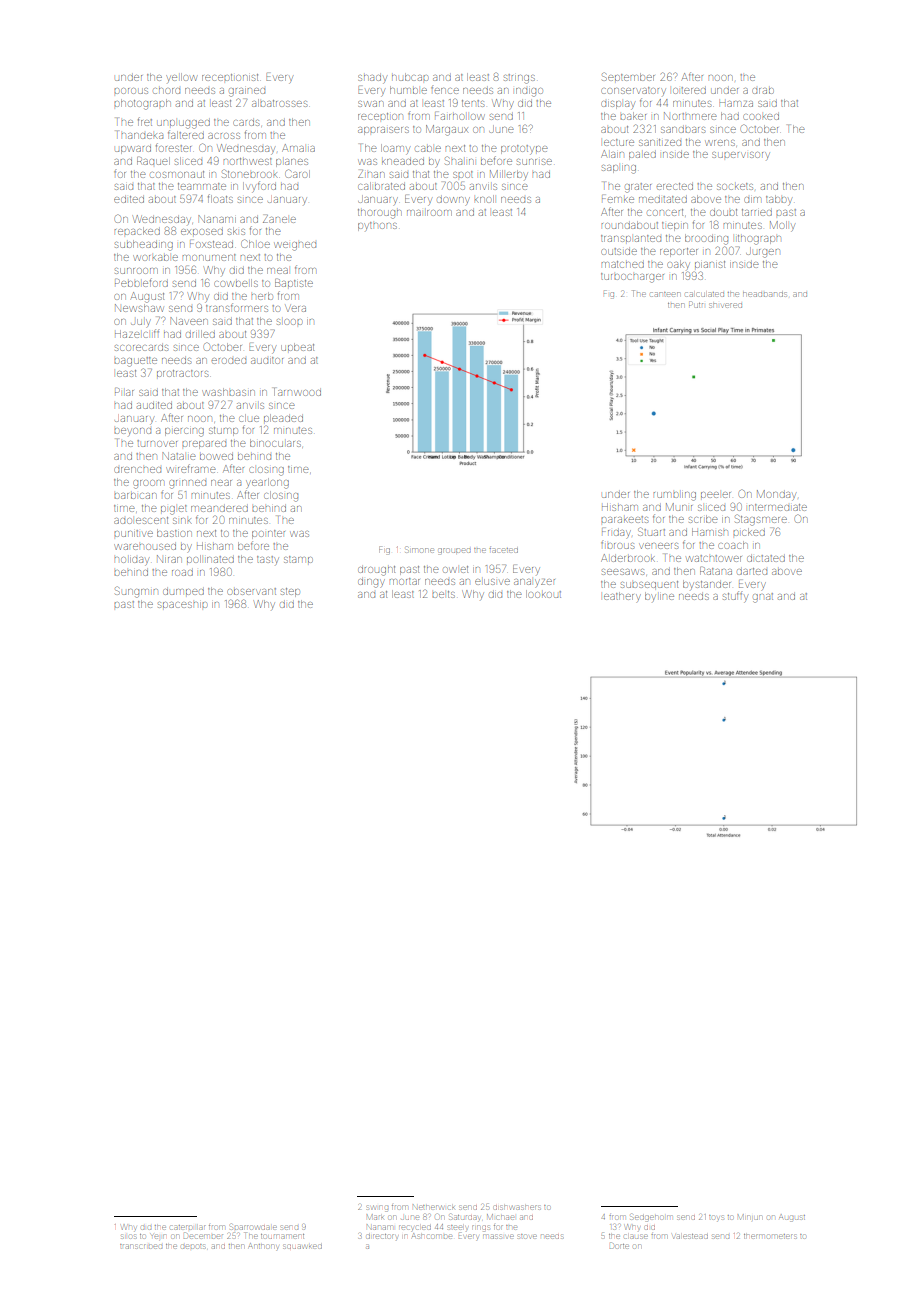  What do you see at coordinates (763, 91) in the document?
I see `drab` at bounding box center [763, 91].
